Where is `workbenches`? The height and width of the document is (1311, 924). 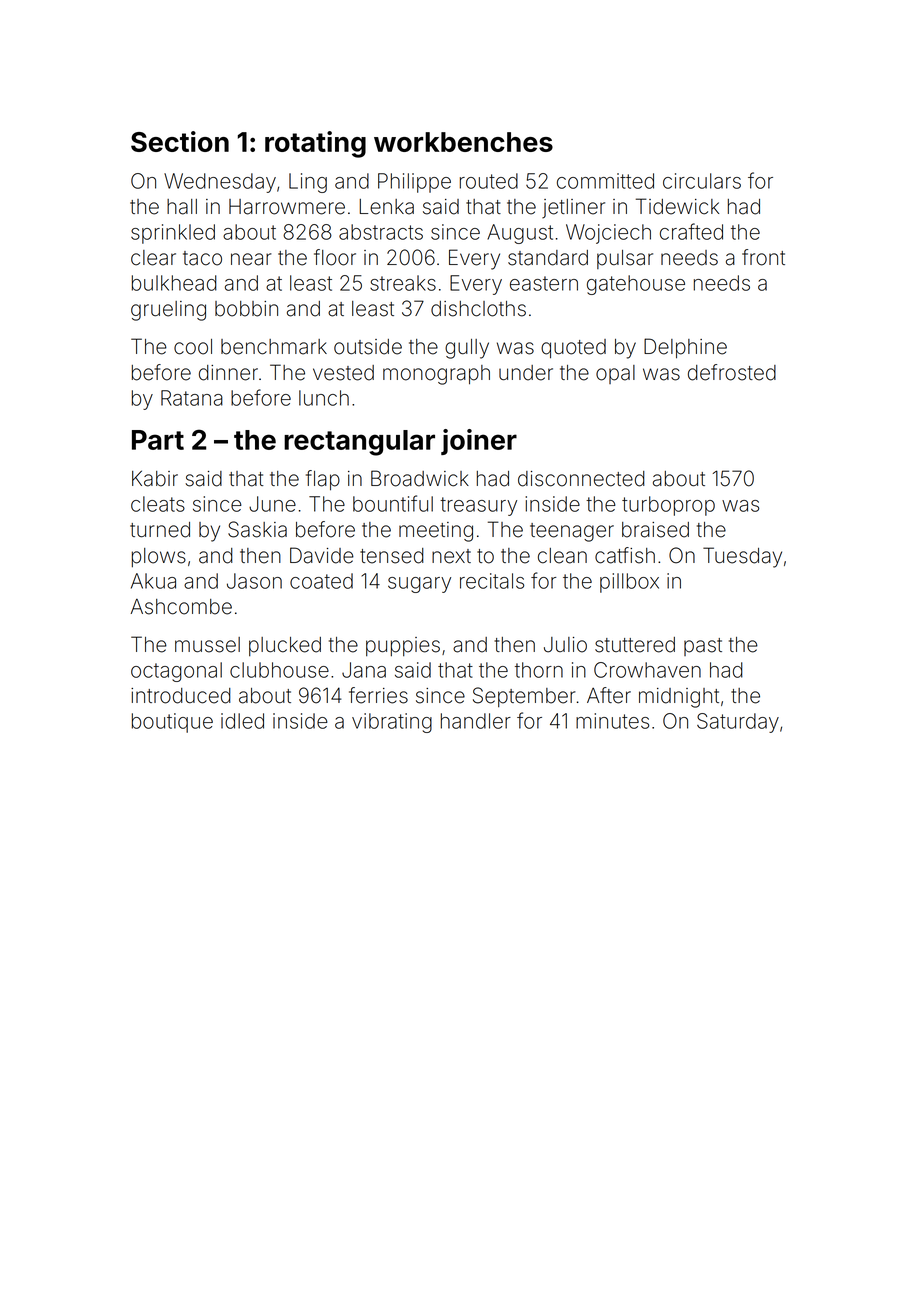
workbenches is located at coordinates (463, 142).
